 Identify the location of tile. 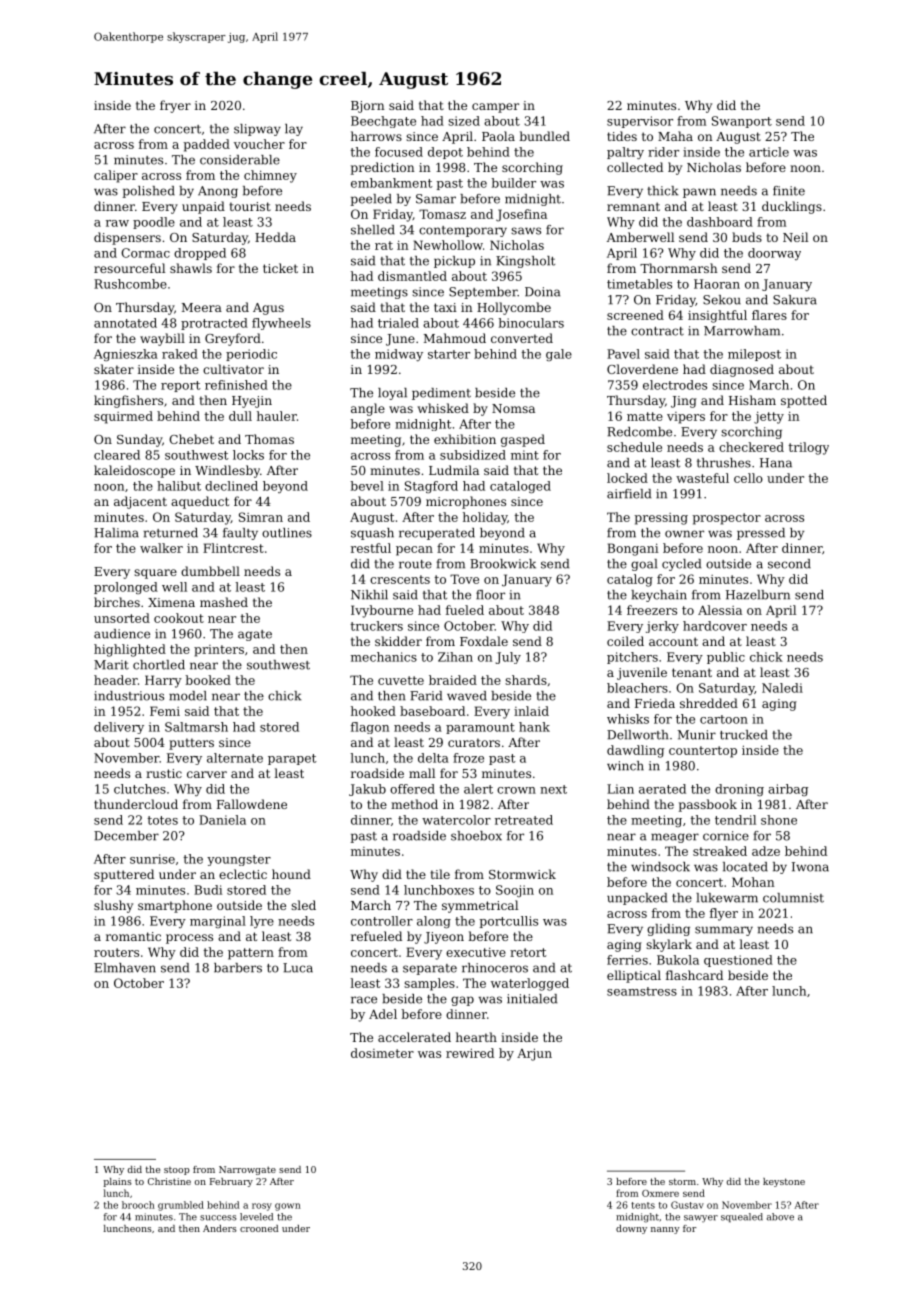
(440, 874).
